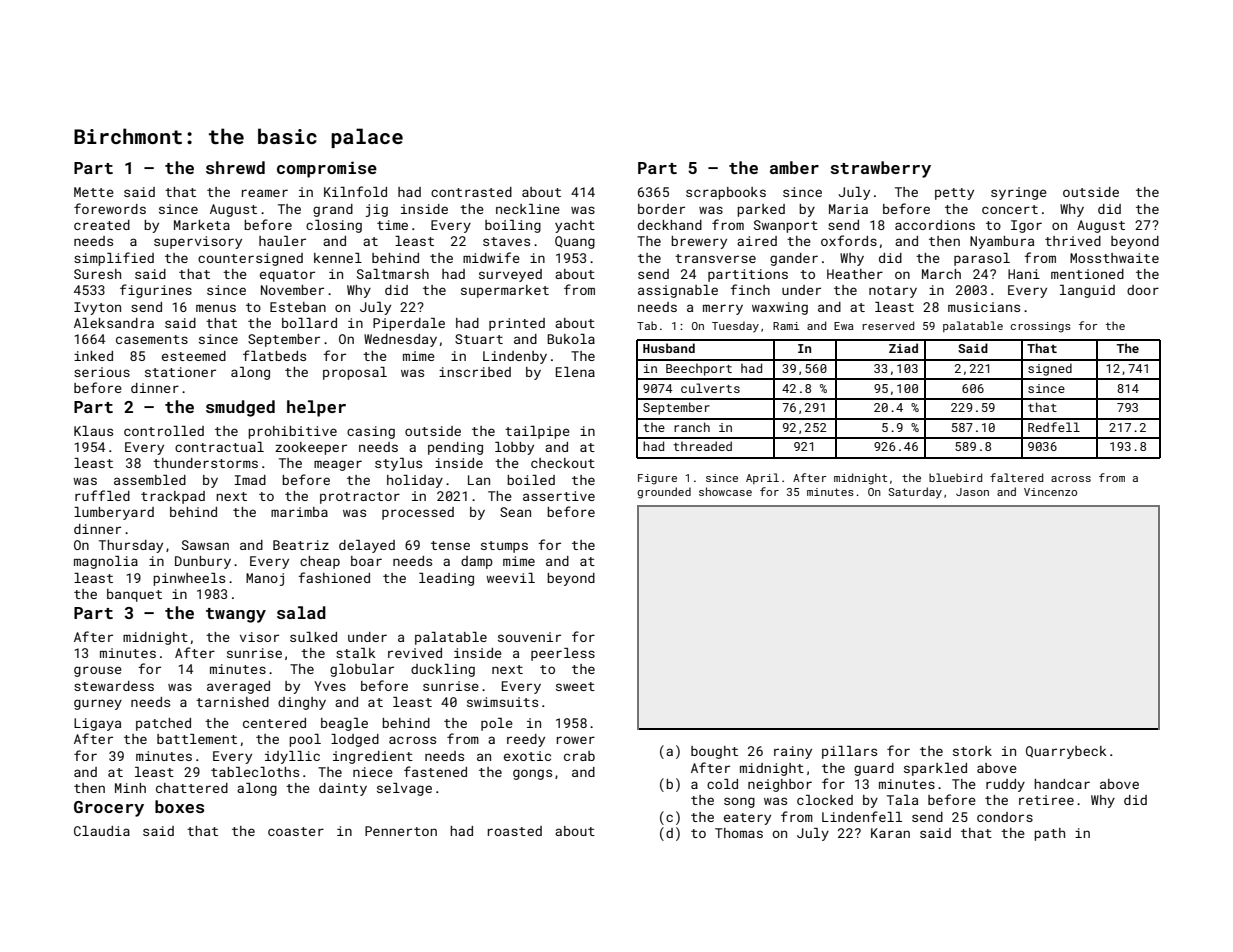 Image resolution: width=1233 pixels, height=952 pixels. I want to click on grouse, so click(98, 671).
